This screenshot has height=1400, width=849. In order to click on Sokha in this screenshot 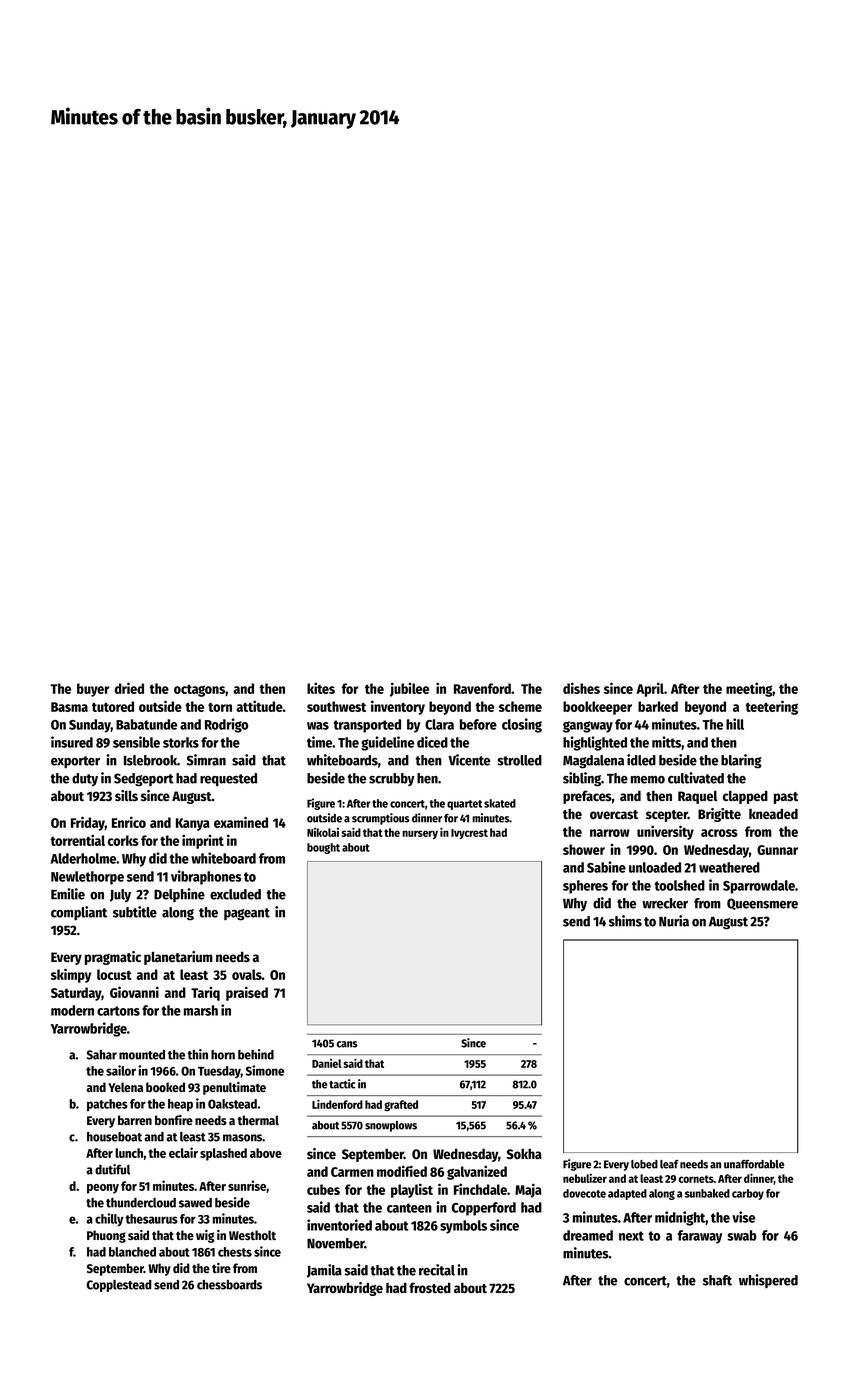, I will do `click(524, 1154)`.
